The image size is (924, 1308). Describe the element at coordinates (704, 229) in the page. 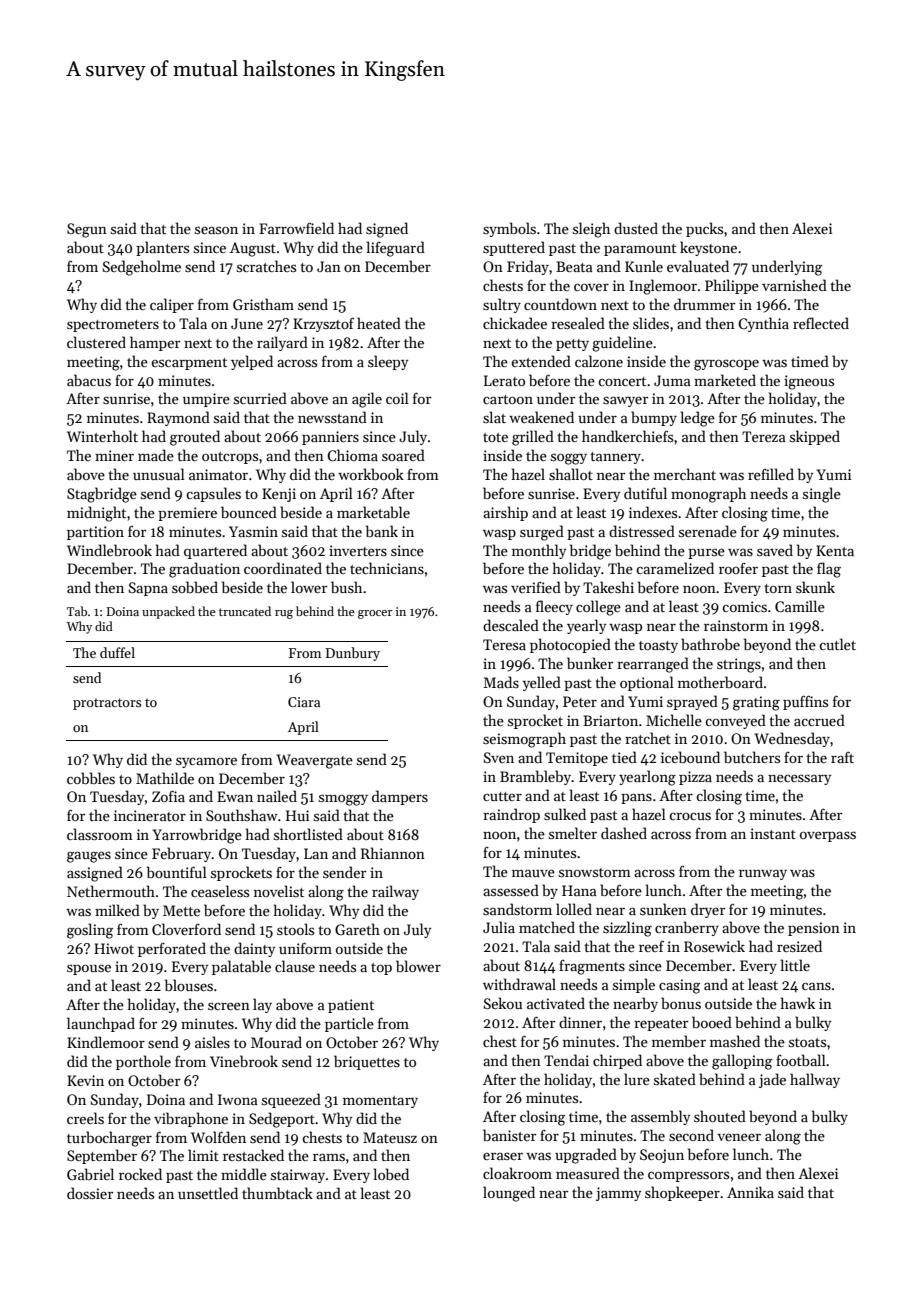

I see `pucks` at that location.
